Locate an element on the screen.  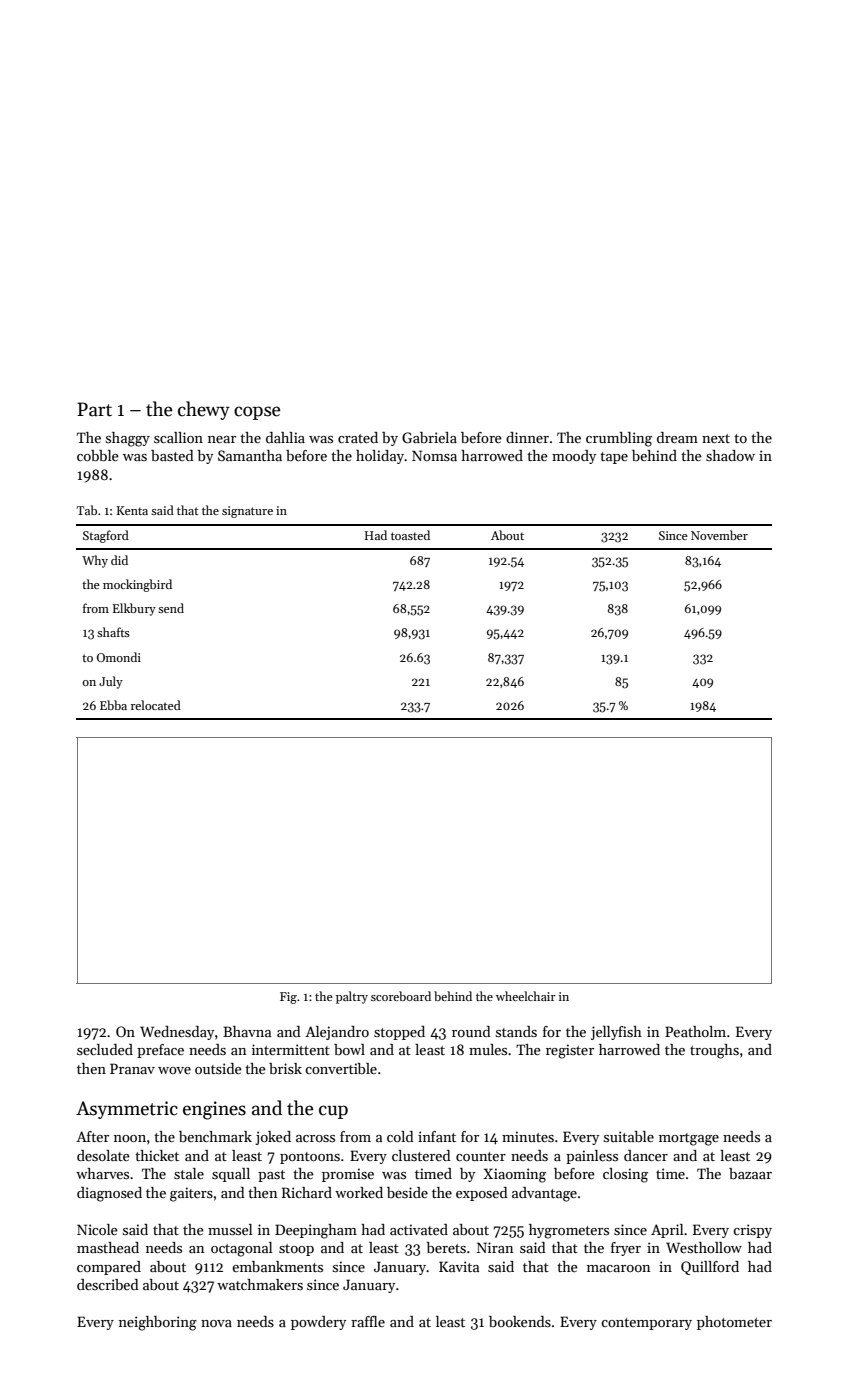
register is located at coordinates (570, 1051).
